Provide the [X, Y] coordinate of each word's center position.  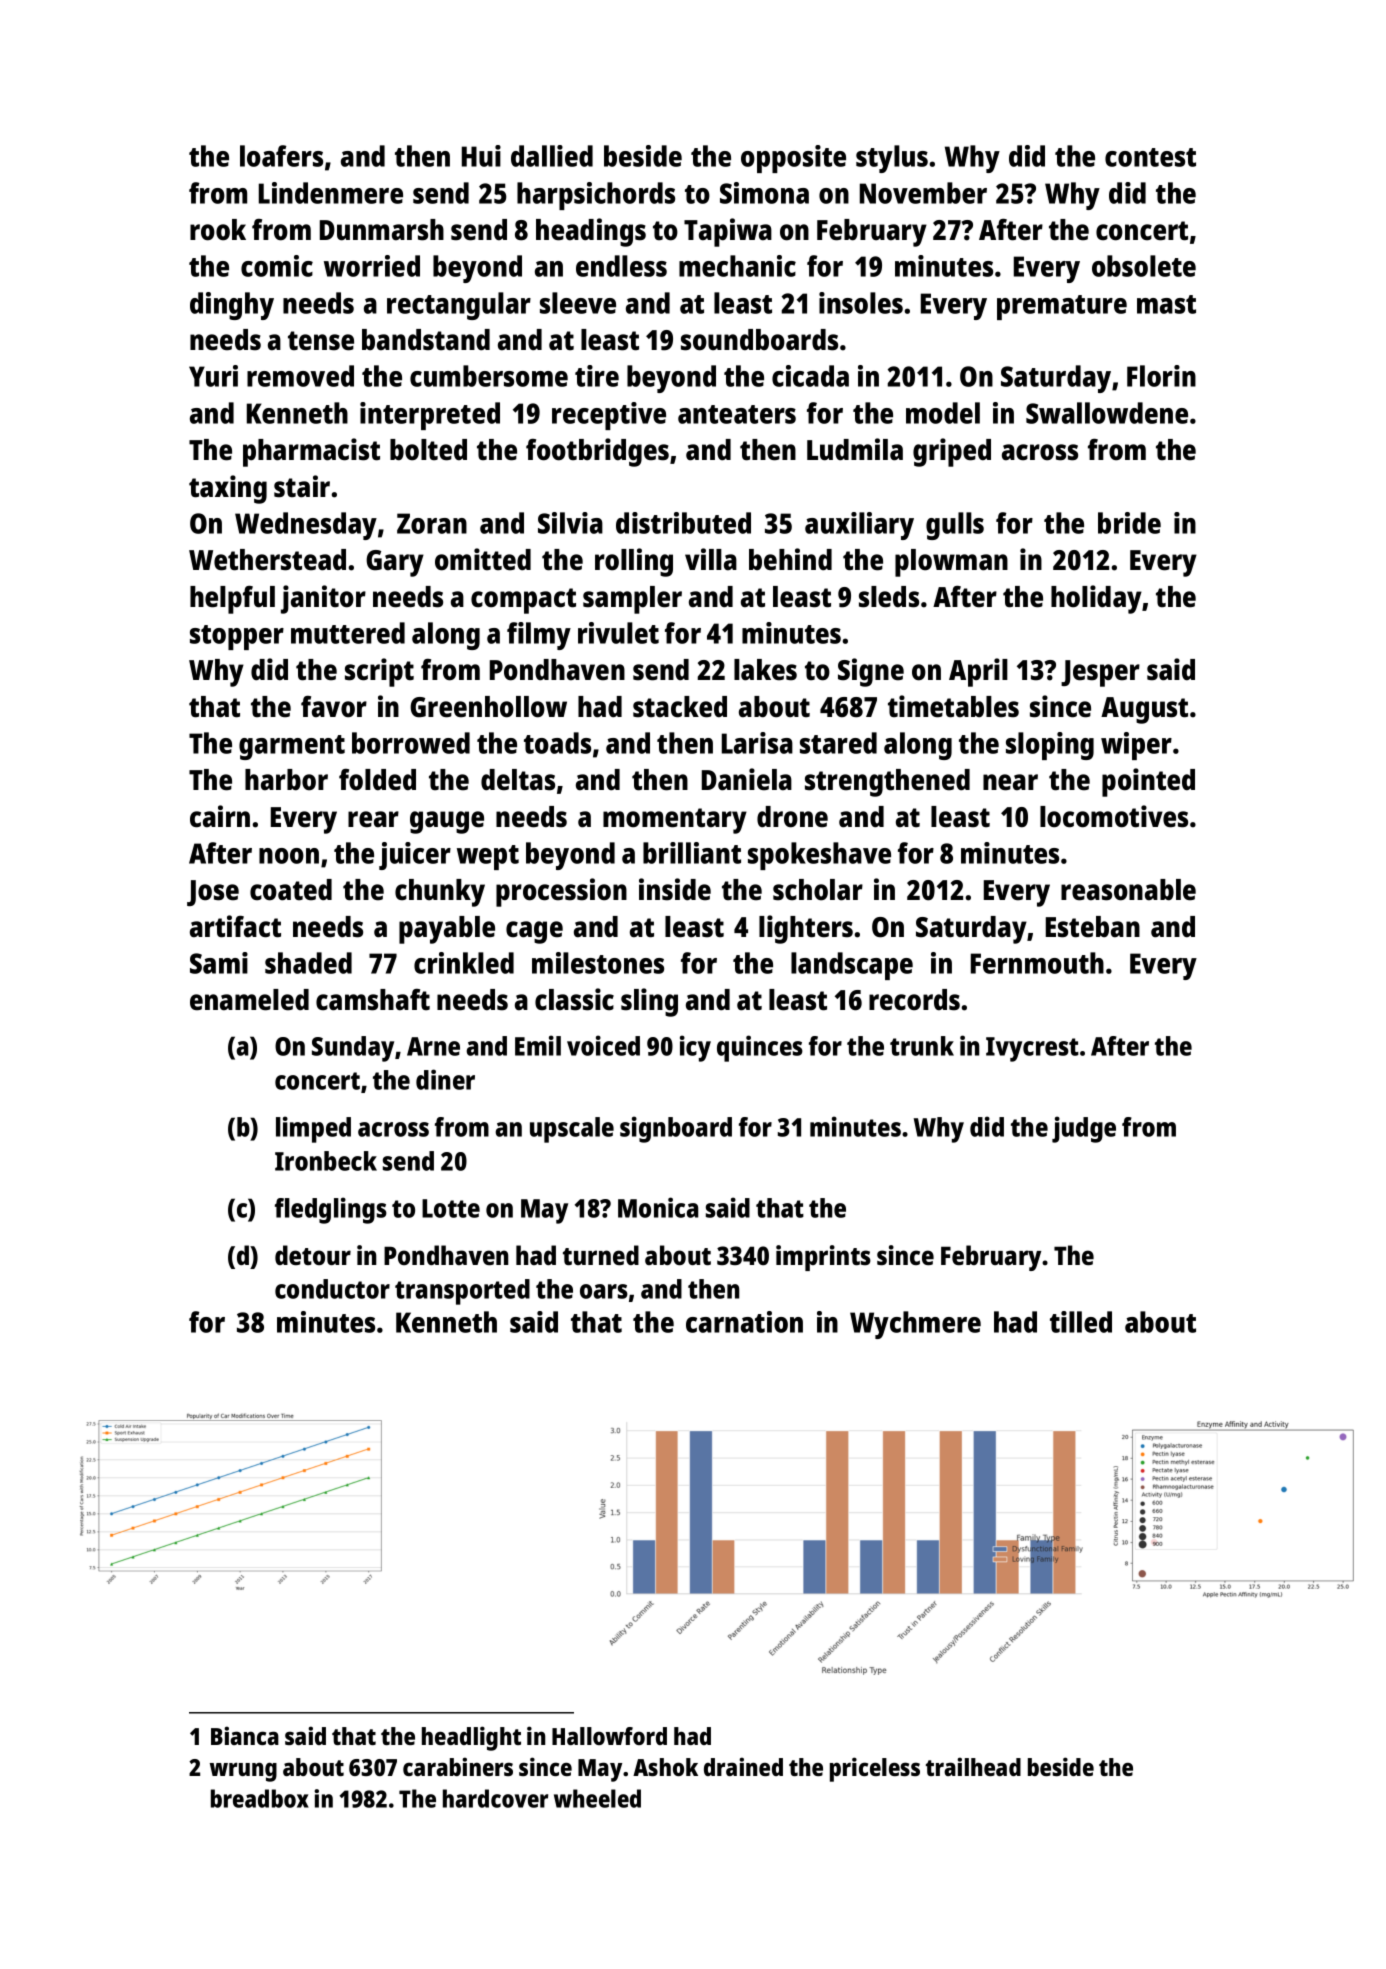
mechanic [737, 266]
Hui [481, 156]
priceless [875, 1769]
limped [313, 1129]
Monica [658, 1207]
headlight [471, 1738]
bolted [428, 450]
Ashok [665, 1767]
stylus [892, 159]
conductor [332, 1289]
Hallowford [609, 1736]
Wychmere [915, 1325]
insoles [861, 303]
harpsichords [596, 196]
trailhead [973, 1766]
